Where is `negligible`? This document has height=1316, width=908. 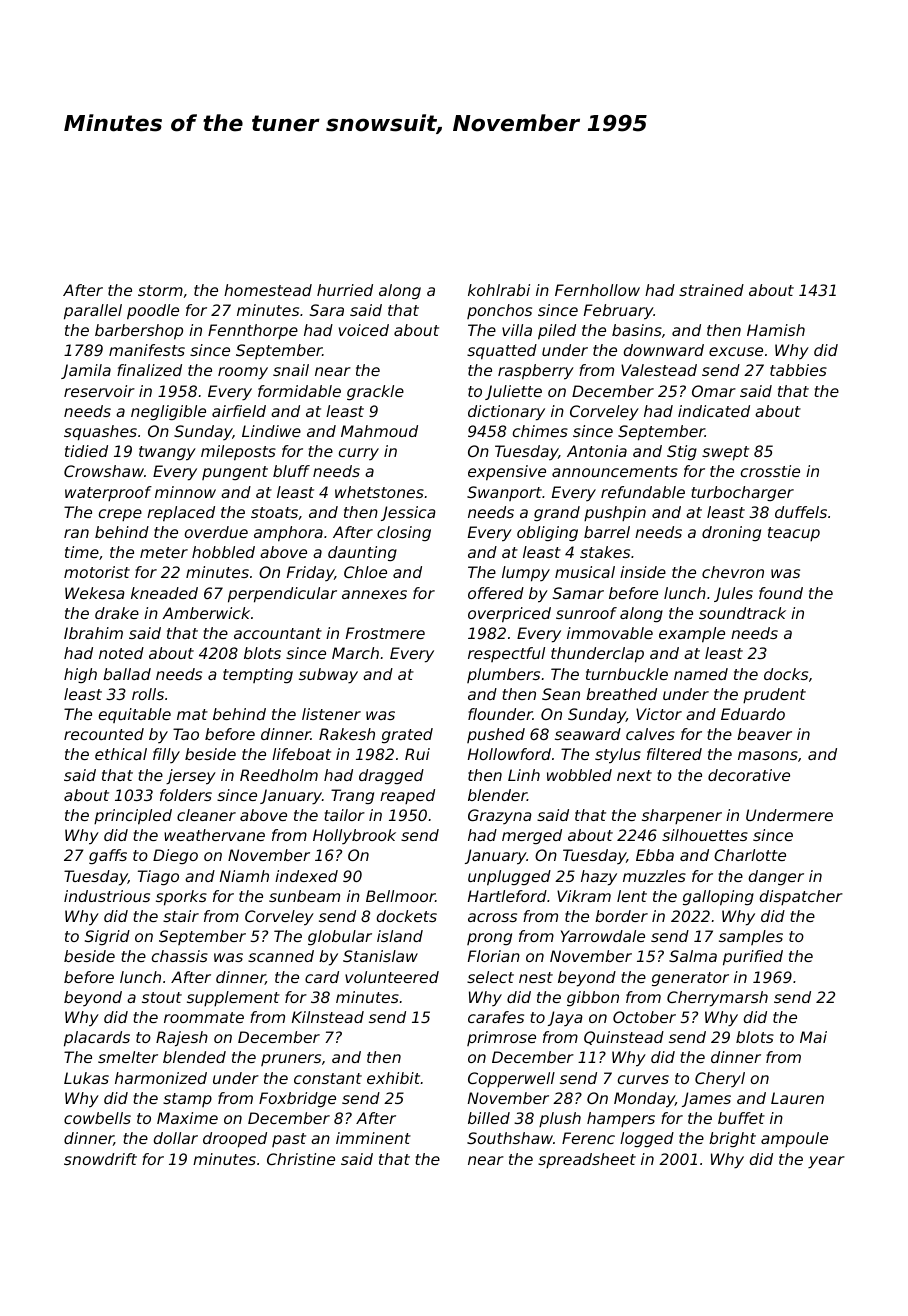 negligible is located at coordinates (168, 412).
